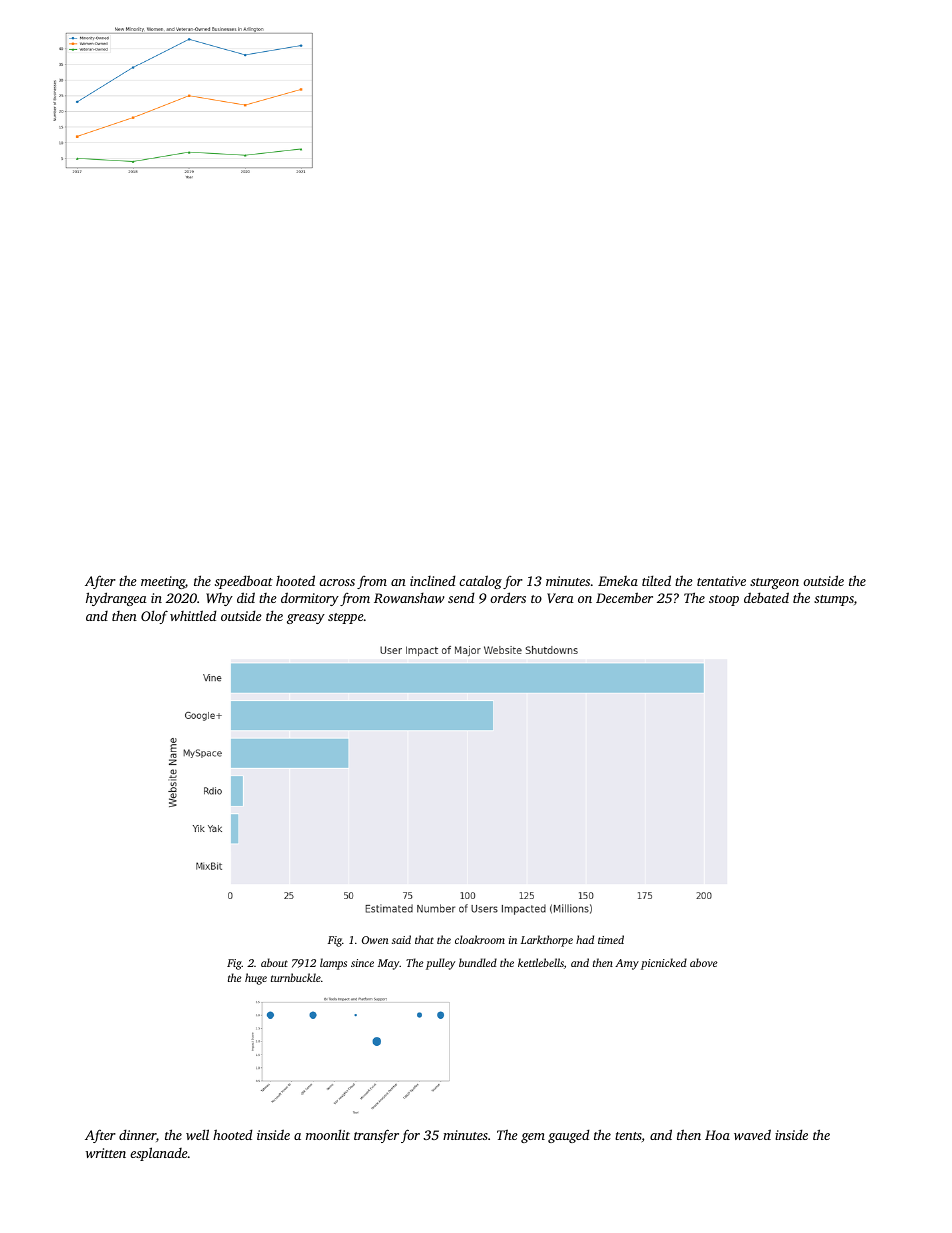 This screenshot has width=952, height=1233. I want to click on cloakroom, so click(480, 939).
